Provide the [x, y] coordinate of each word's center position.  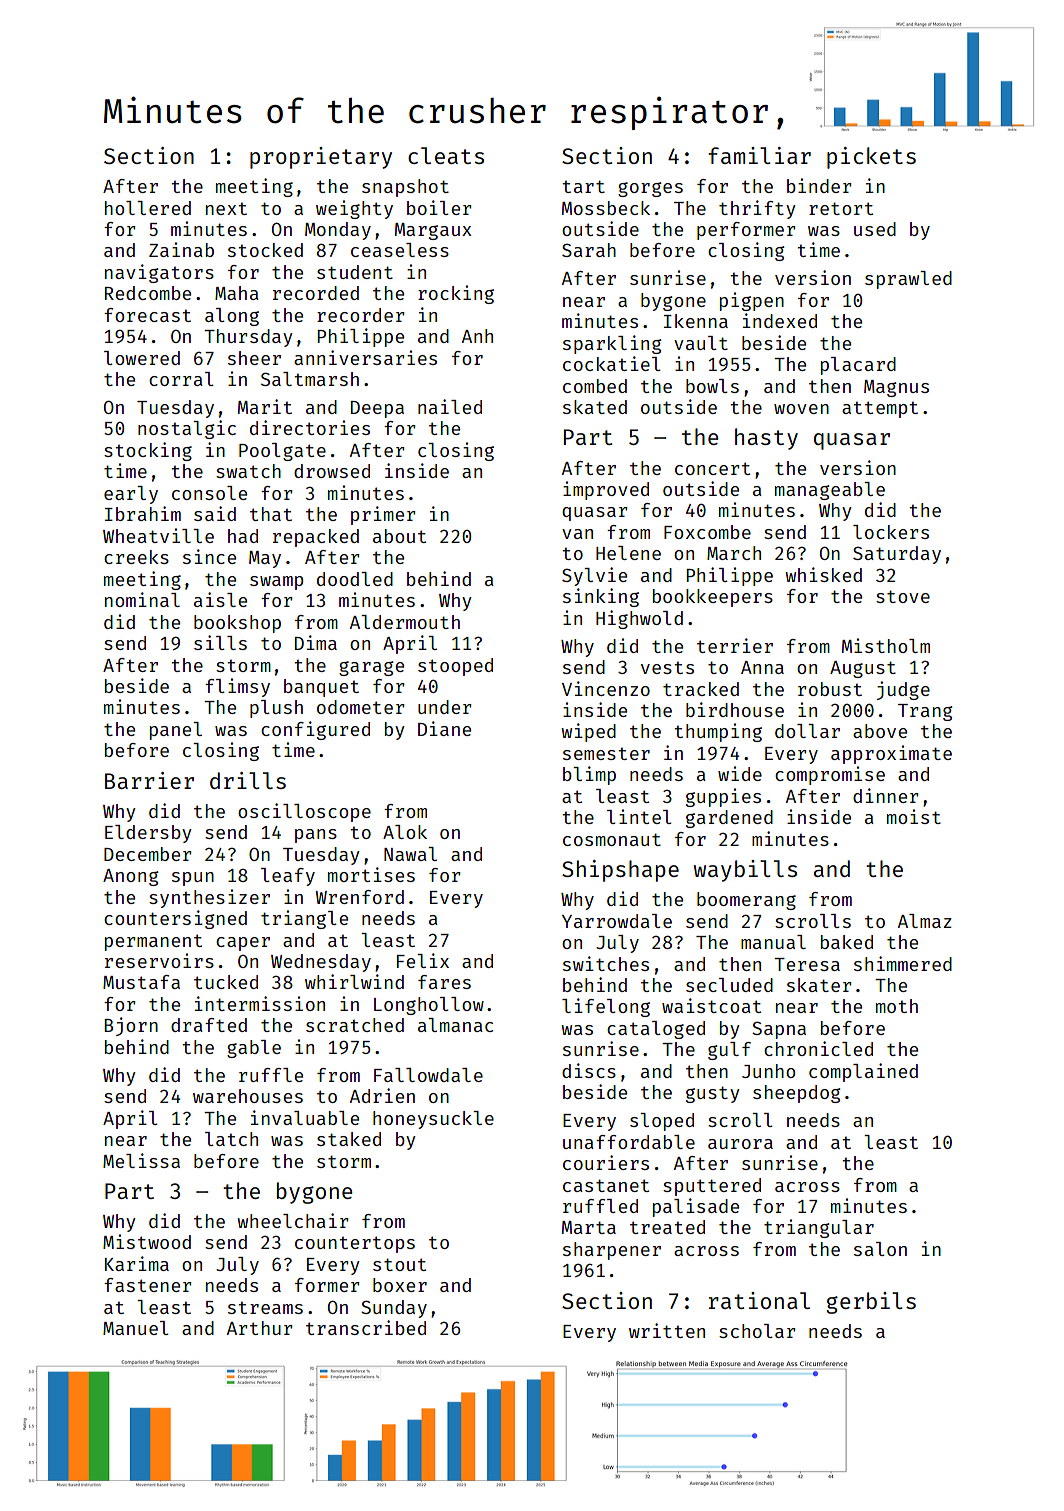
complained [863, 1072]
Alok [405, 832]
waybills [745, 871]
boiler [439, 207]
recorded [316, 293]
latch [231, 1139]
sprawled [908, 280]
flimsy [237, 687]
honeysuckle [433, 1120]
